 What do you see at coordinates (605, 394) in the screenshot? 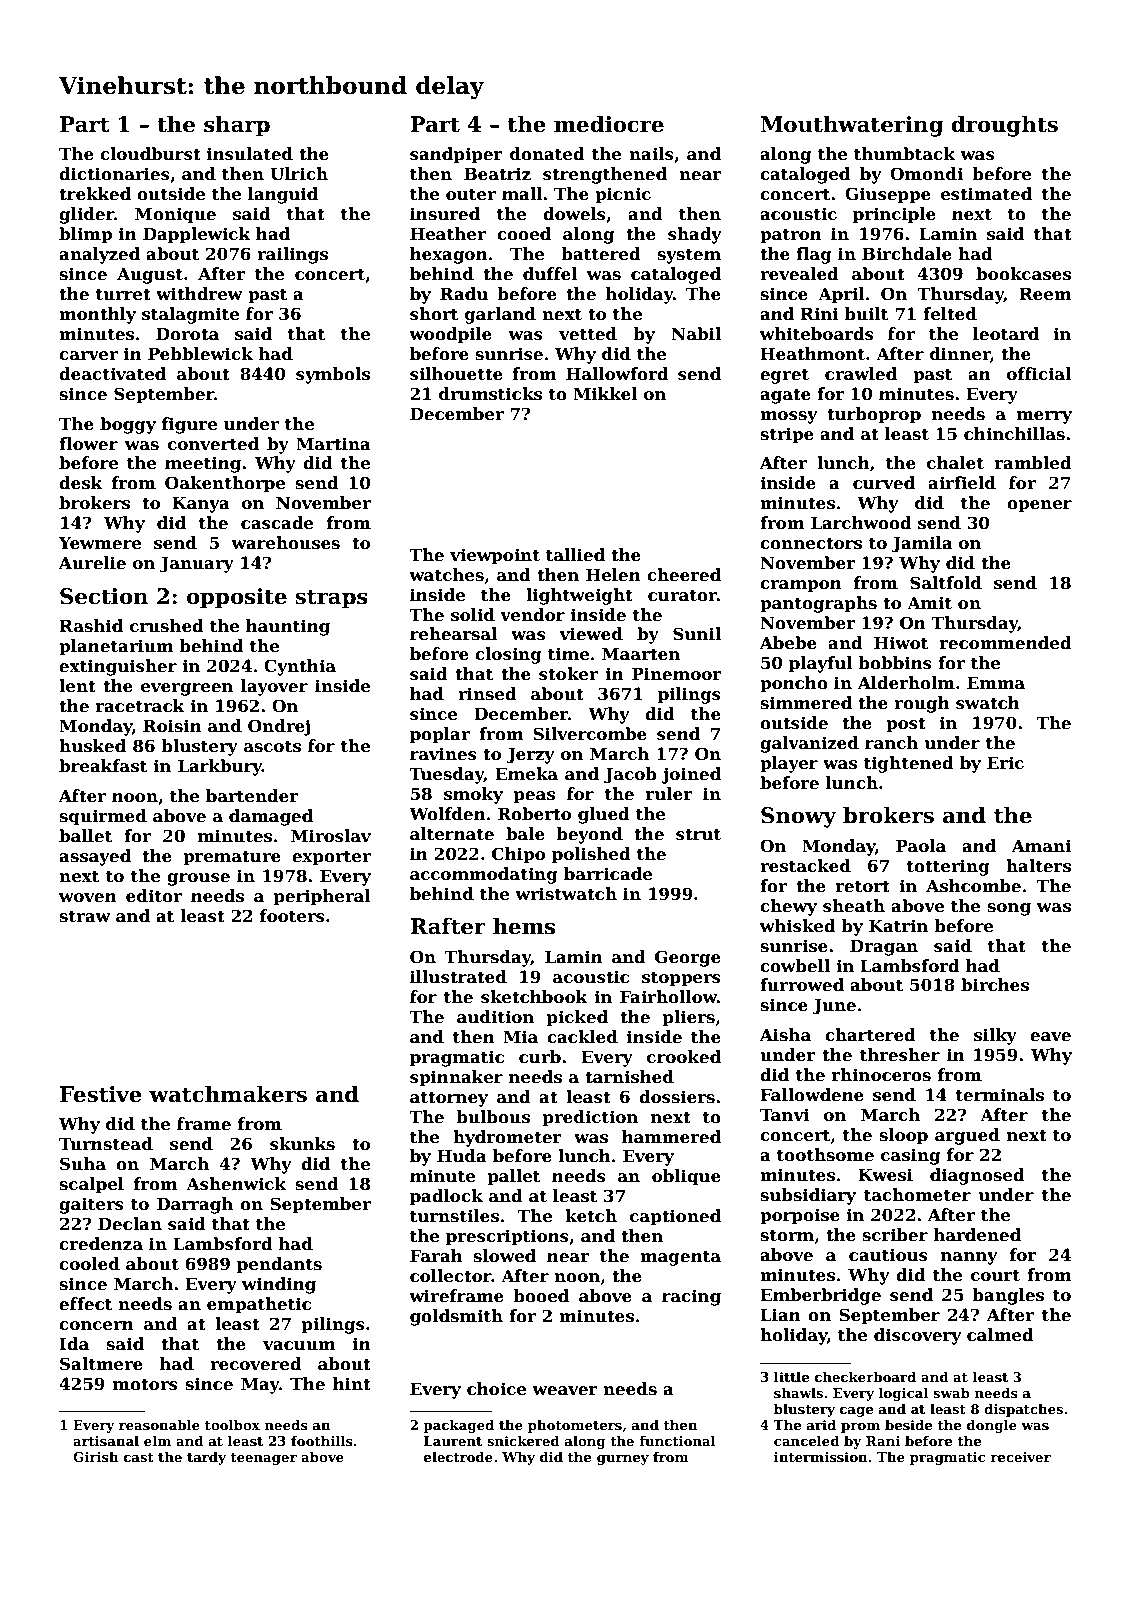
I see `Mikkel` at bounding box center [605, 394].
